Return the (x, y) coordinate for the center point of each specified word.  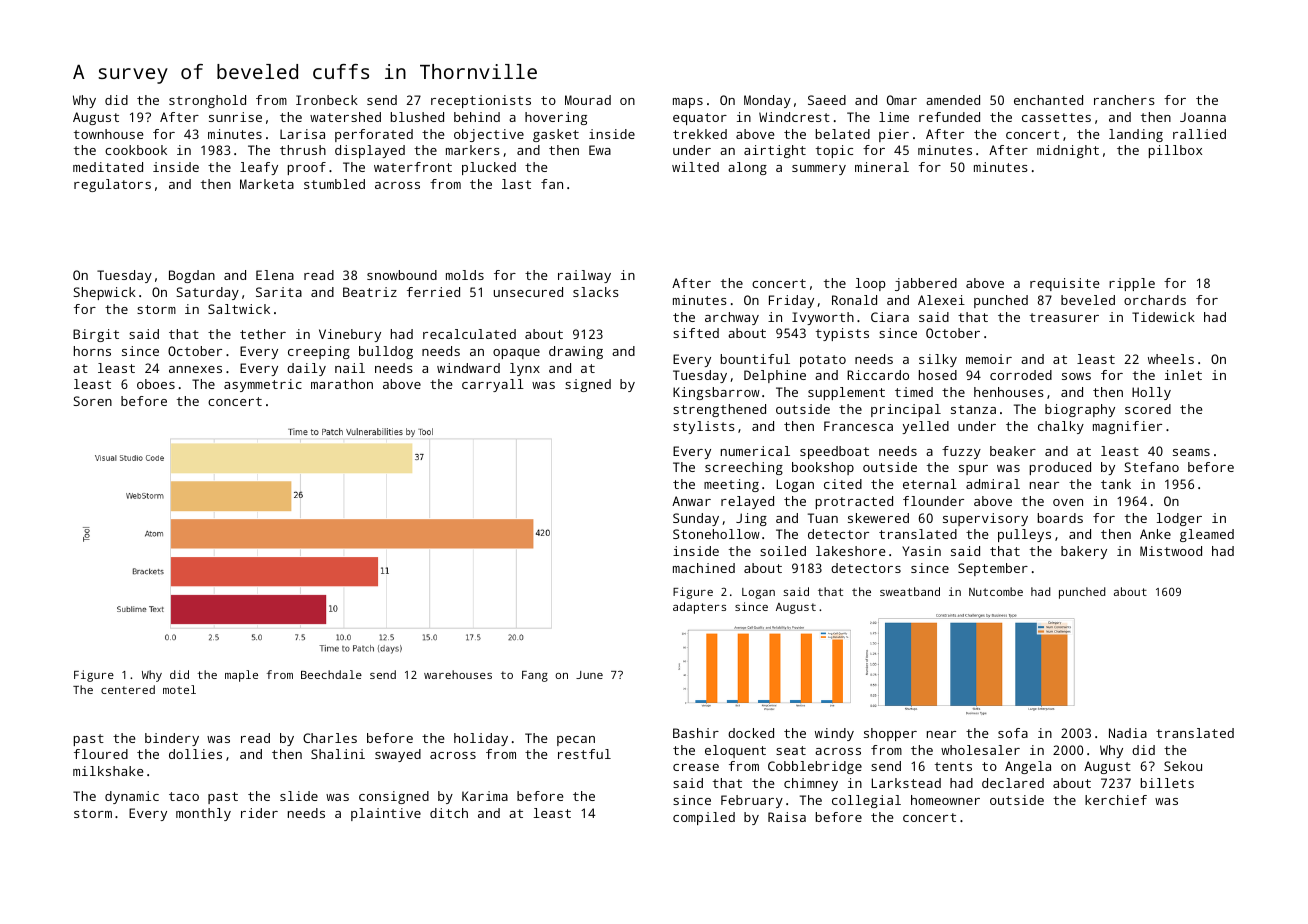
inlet (1183, 375)
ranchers (1124, 100)
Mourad (588, 100)
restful (584, 754)
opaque (516, 354)
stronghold (207, 101)
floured (101, 754)
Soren (92, 401)
